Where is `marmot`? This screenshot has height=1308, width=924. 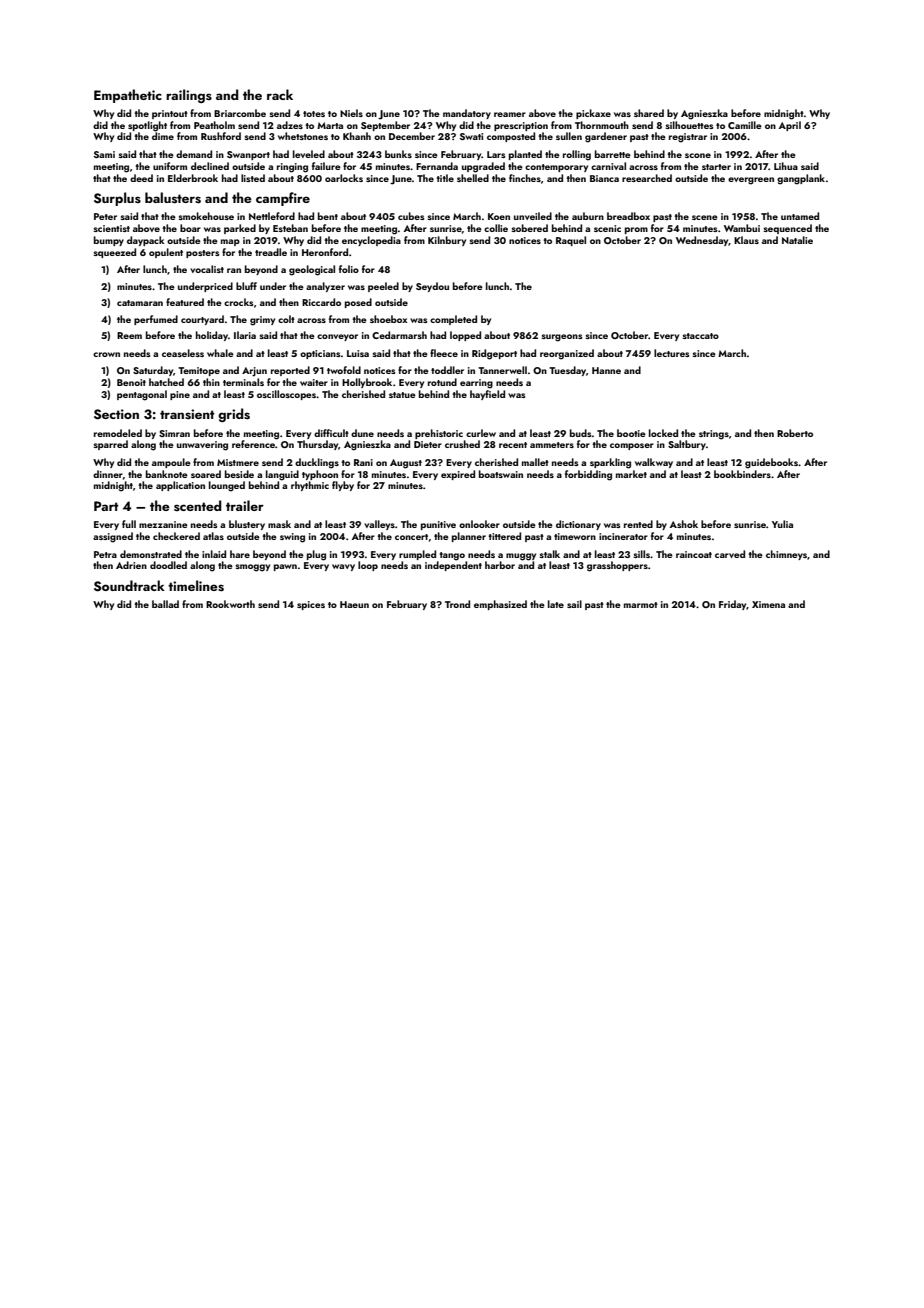
marmot is located at coordinates (641, 605).
